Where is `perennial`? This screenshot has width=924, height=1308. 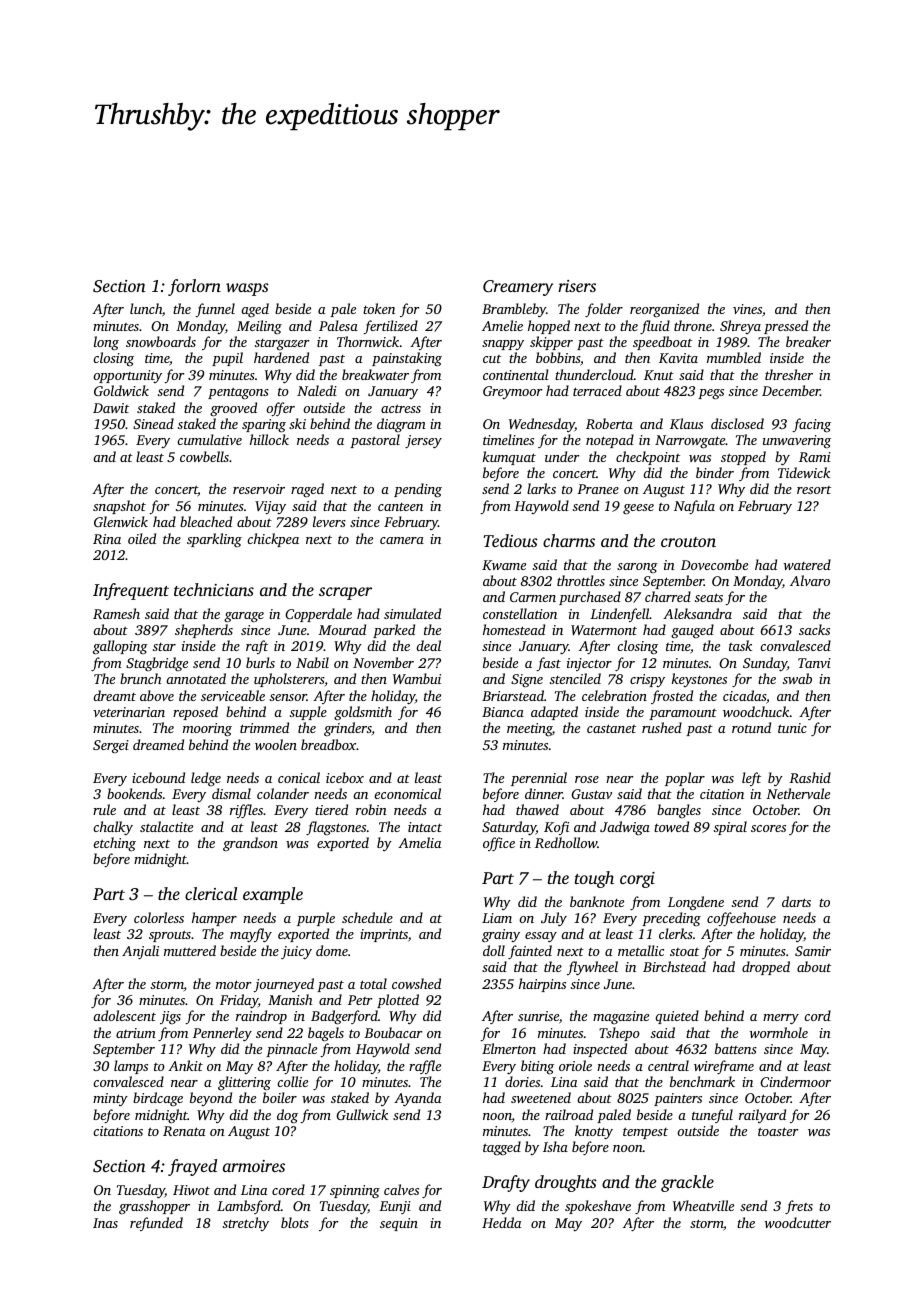 perennial is located at coordinates (539, 779).
